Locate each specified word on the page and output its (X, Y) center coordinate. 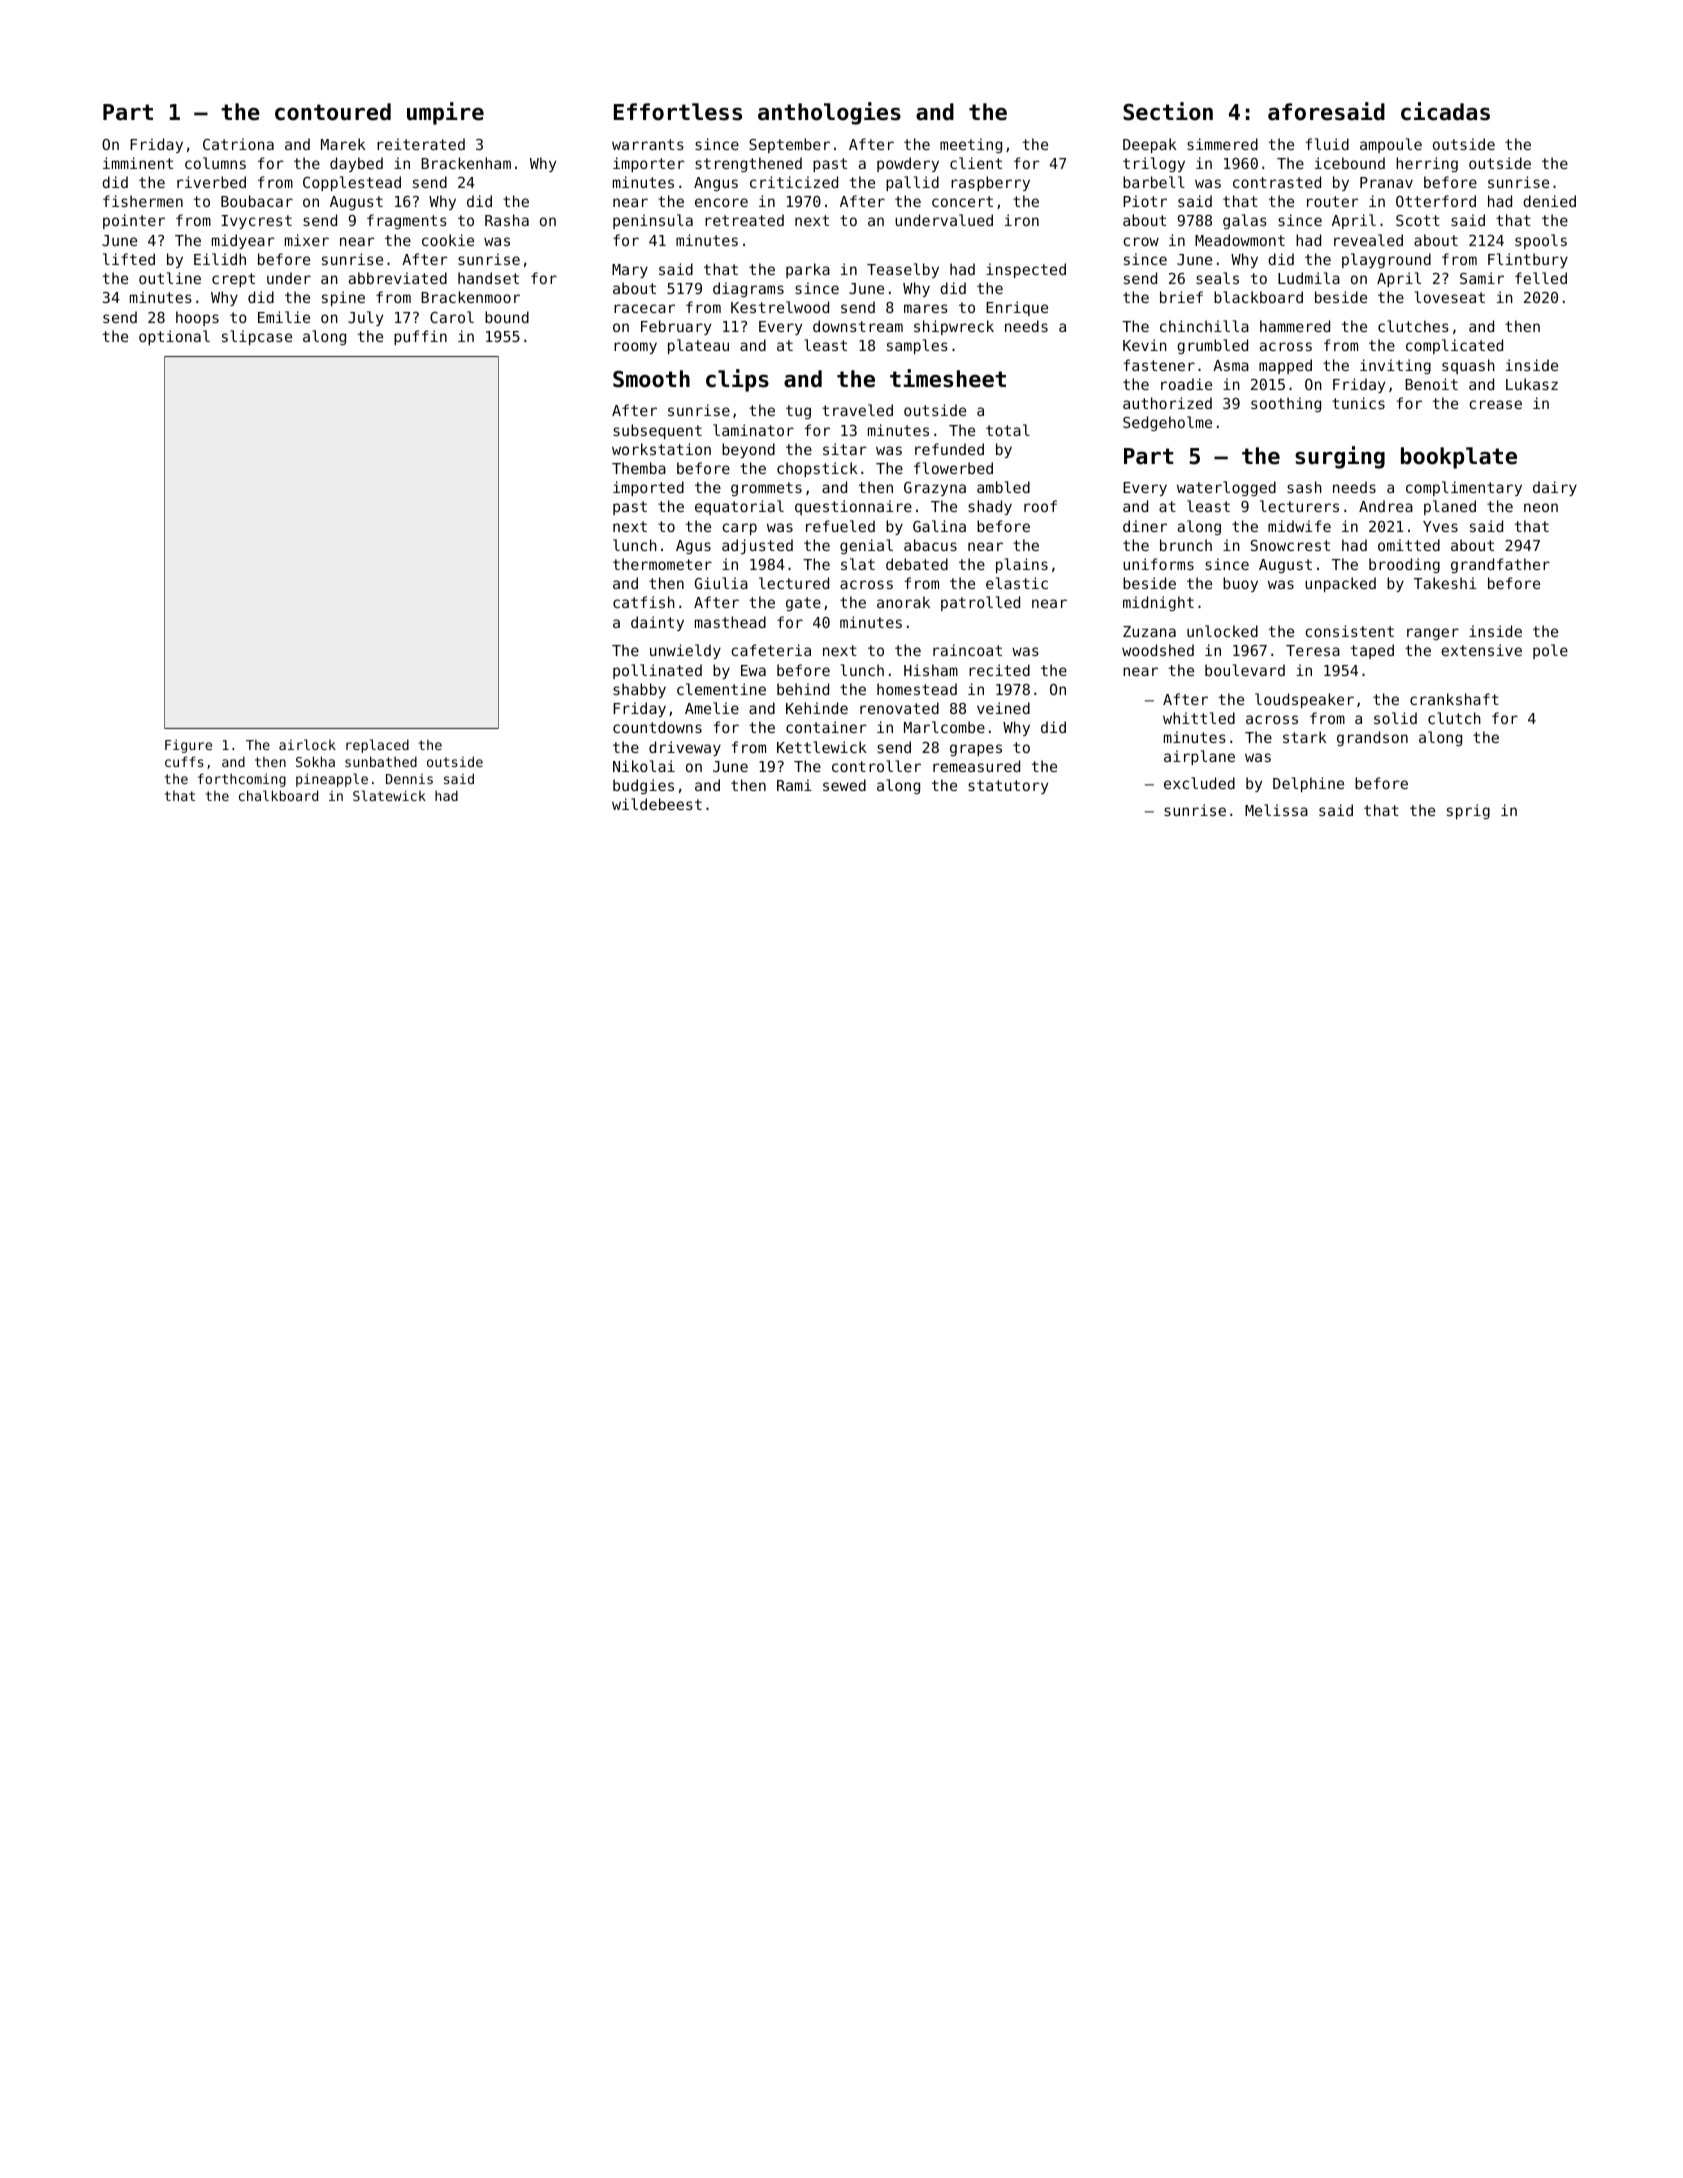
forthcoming (242, 780)
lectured (794, 583)
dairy (1555, 488)
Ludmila (1309, 278)
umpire (445, 113)
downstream (858, 326)
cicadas (1445, 111)
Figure (188, 746)
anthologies (829, 113)
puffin (420, 337)
